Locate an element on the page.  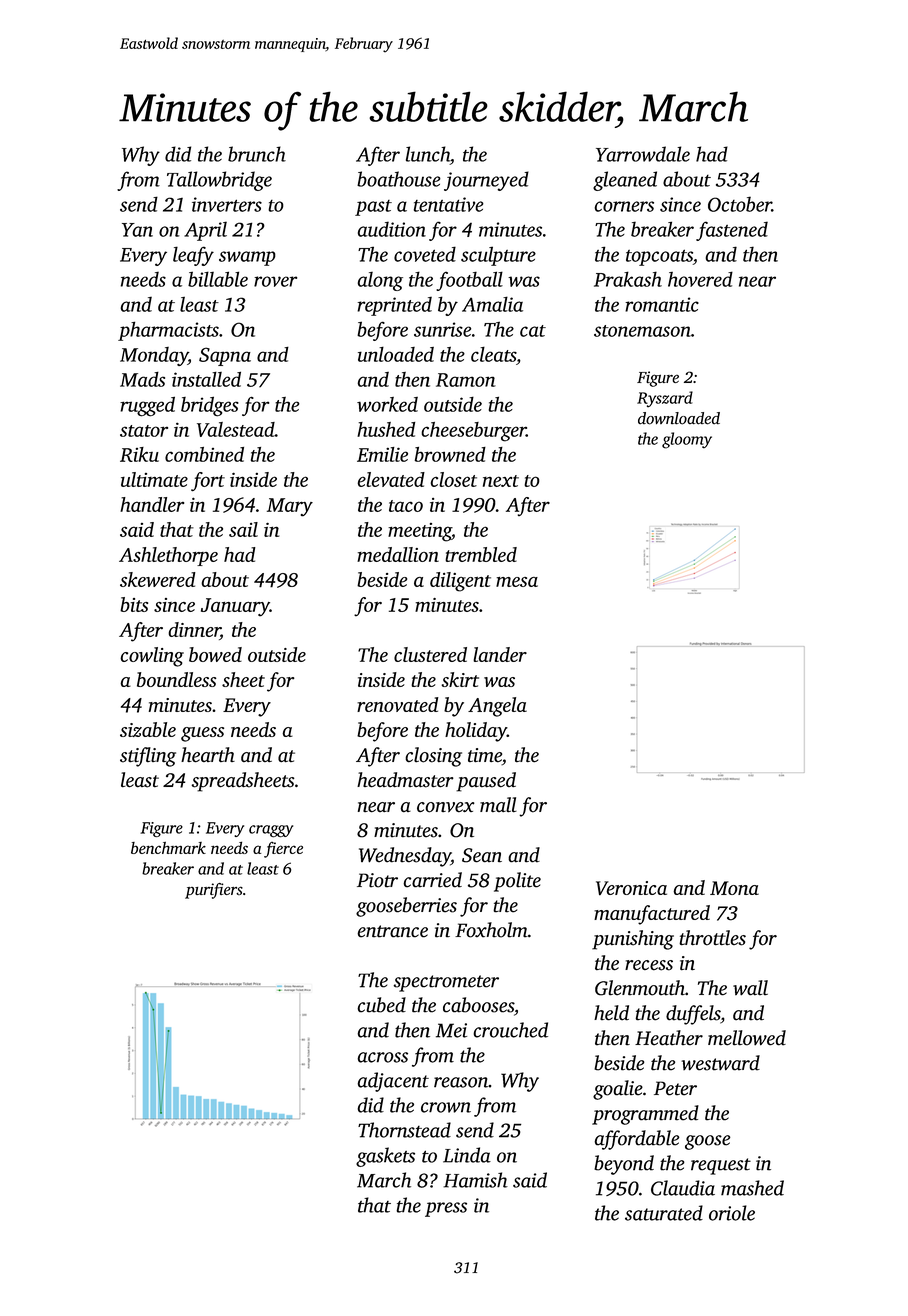
Foxholm is located at coordinates (491, 930).
